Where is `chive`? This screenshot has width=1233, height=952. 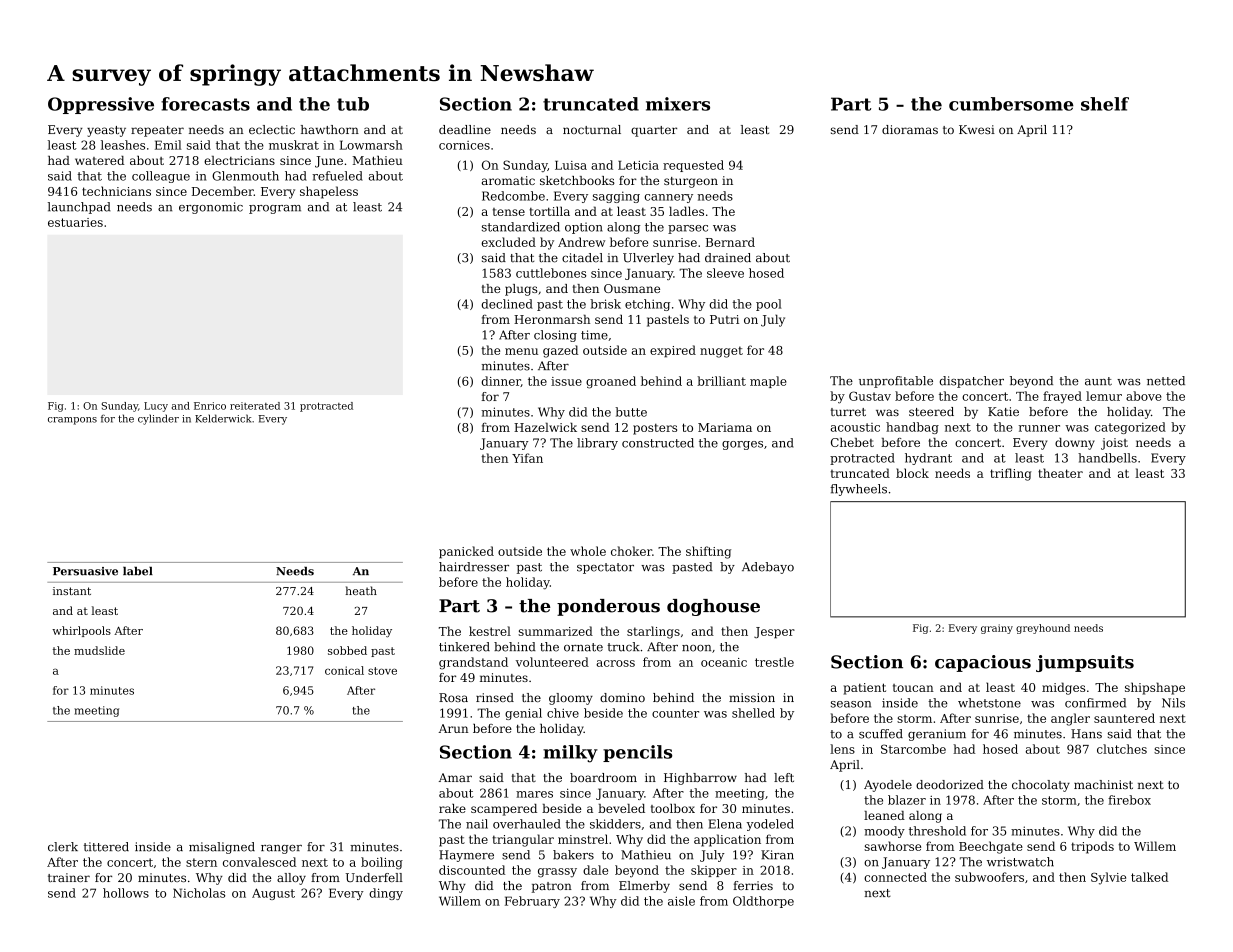 chive is located at coordinates (563, 713).
